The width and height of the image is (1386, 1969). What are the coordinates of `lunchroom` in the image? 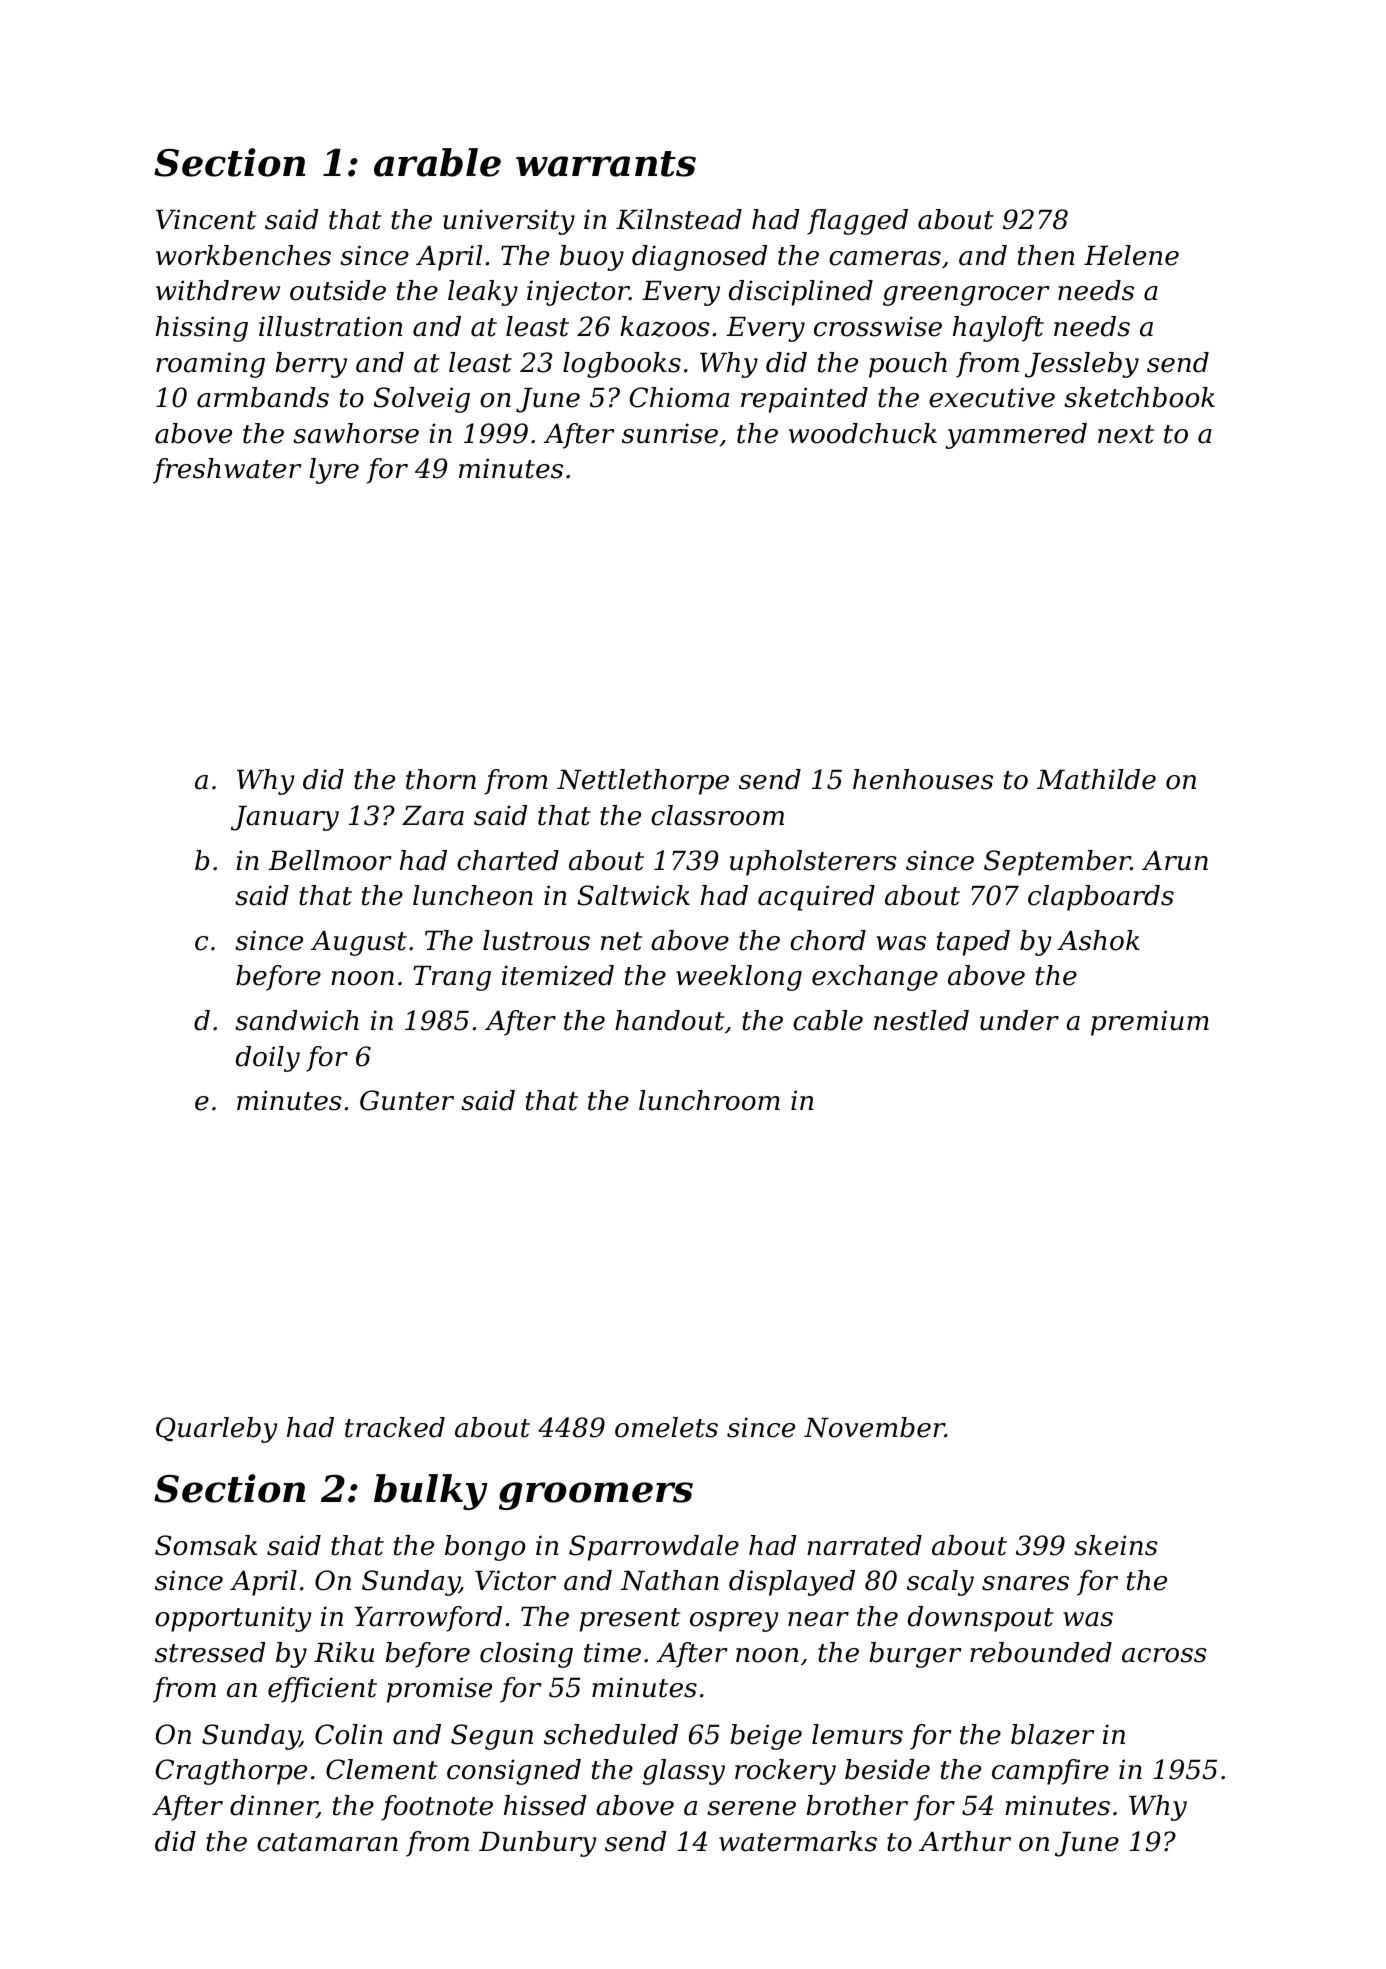 It's located at (709, 1100).
